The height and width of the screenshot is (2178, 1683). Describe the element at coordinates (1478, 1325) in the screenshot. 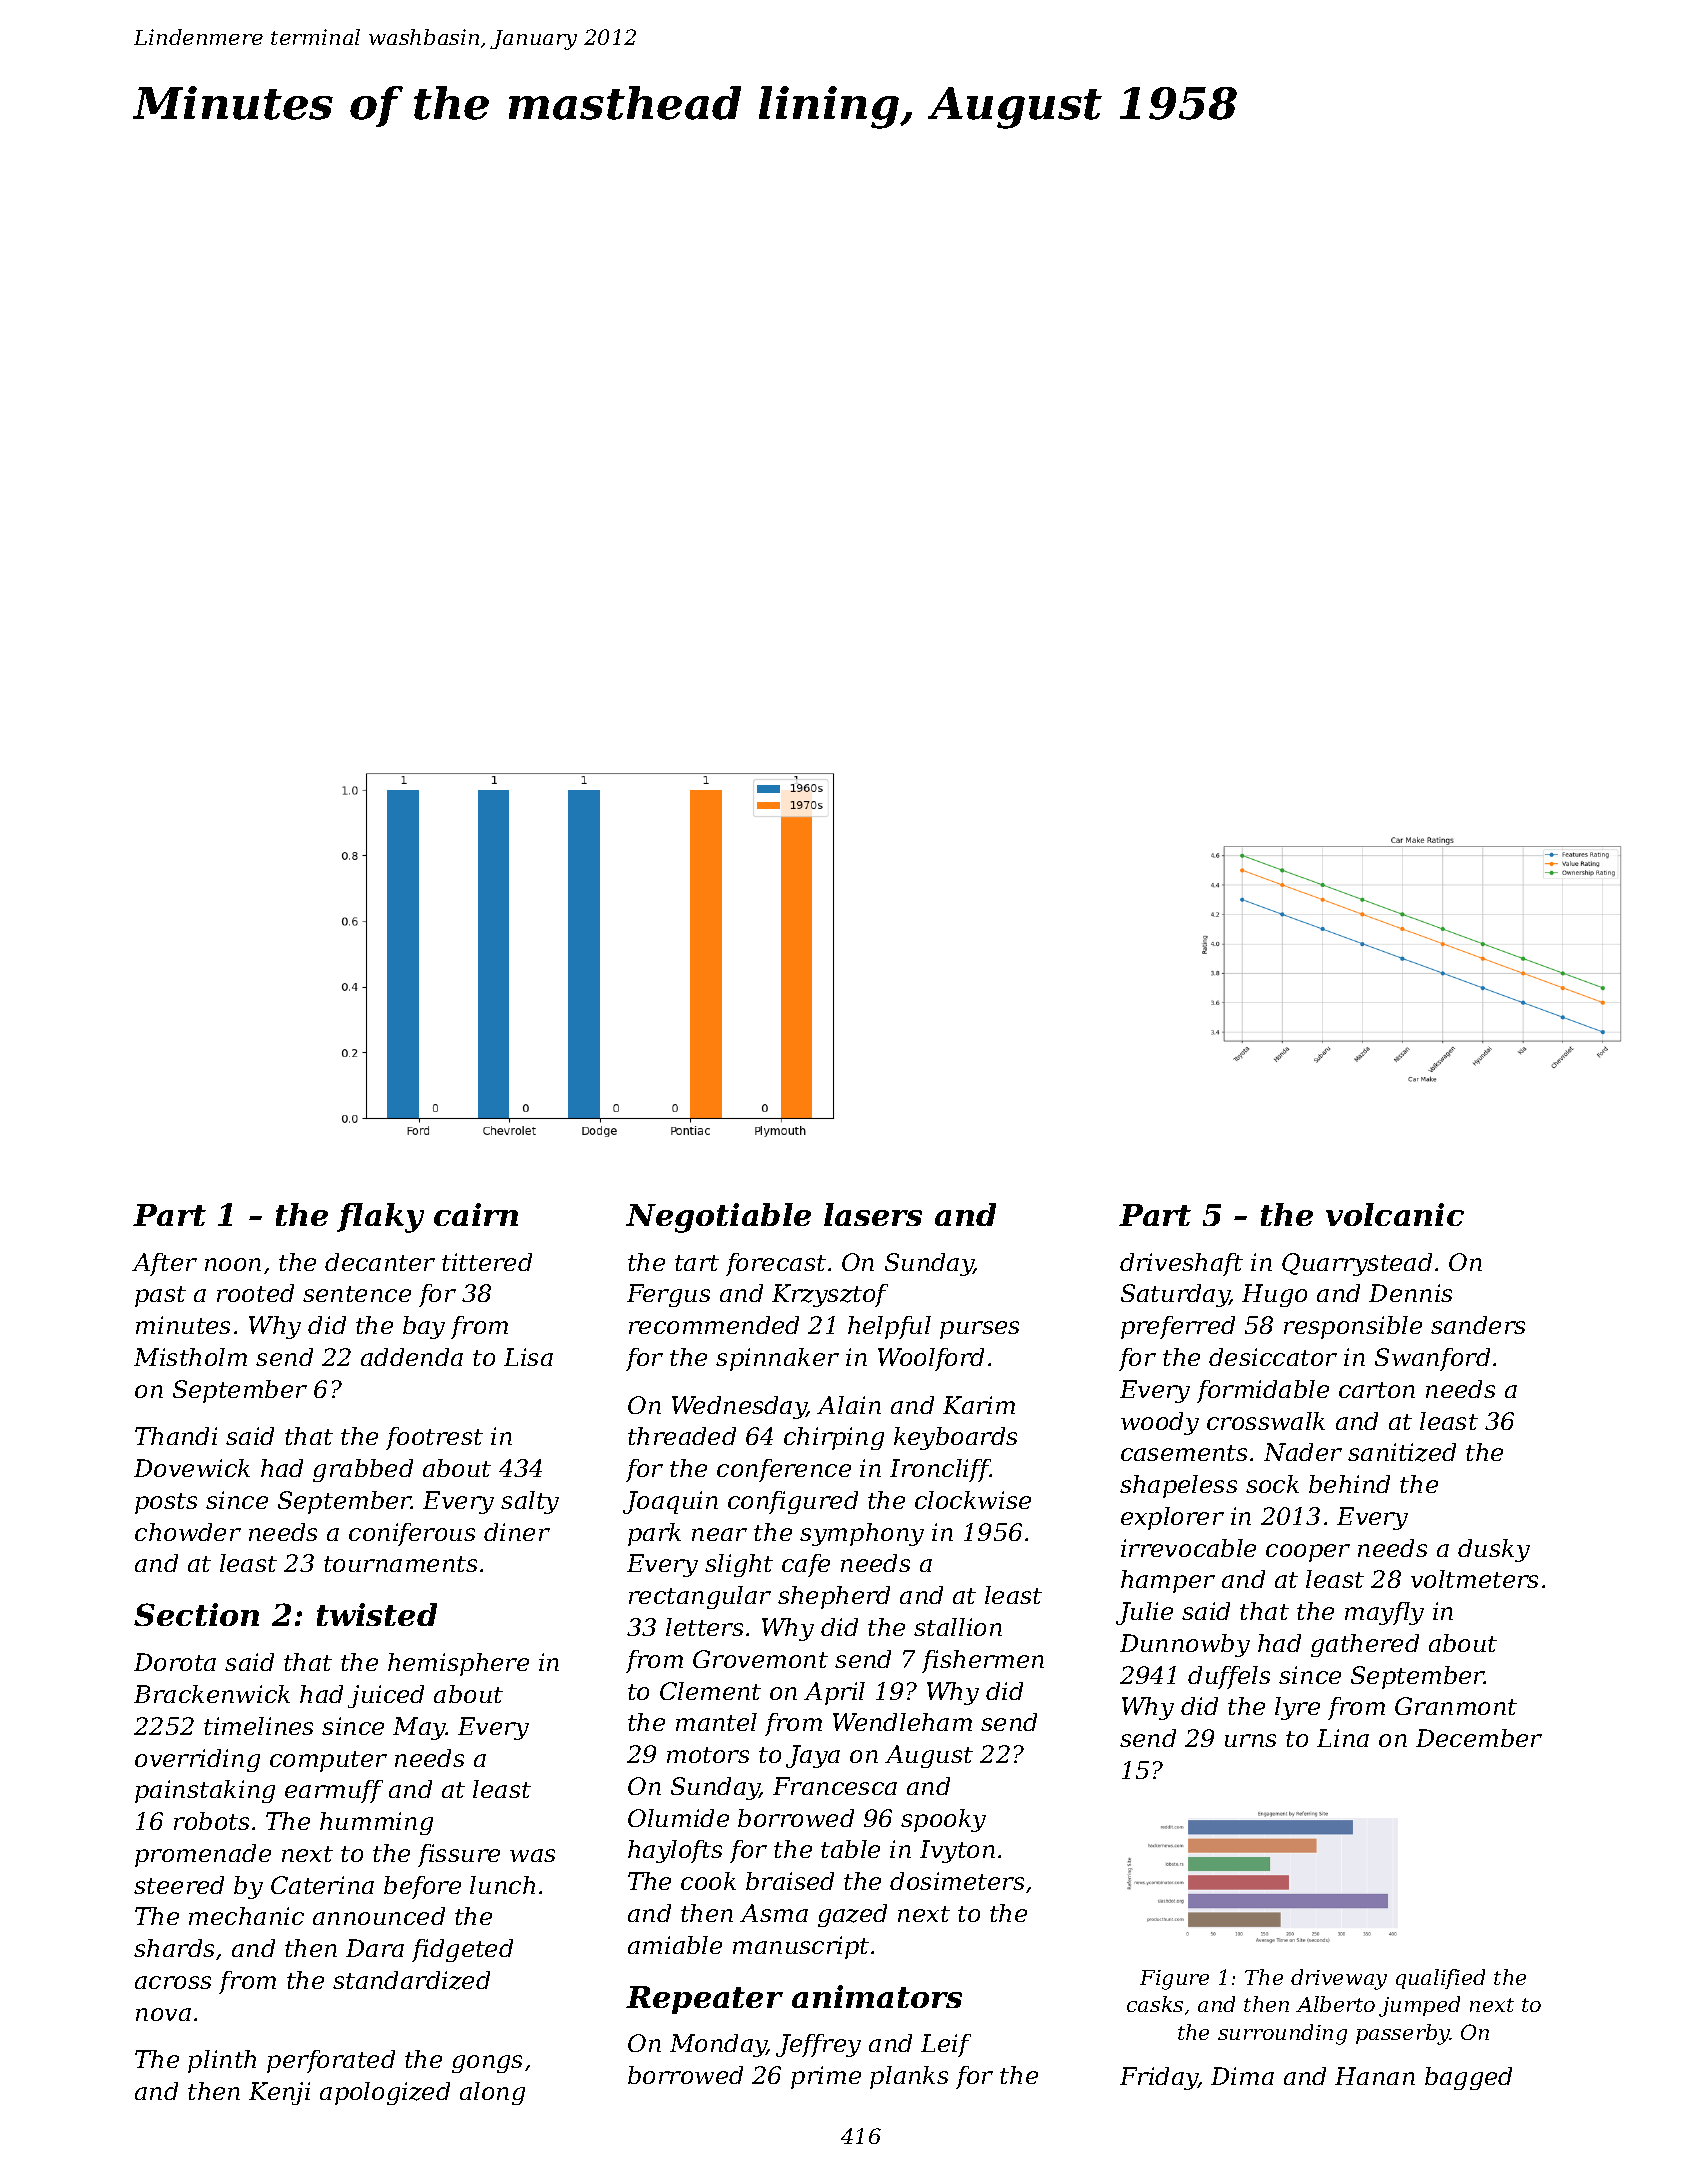

I see `sanders` at that location.
